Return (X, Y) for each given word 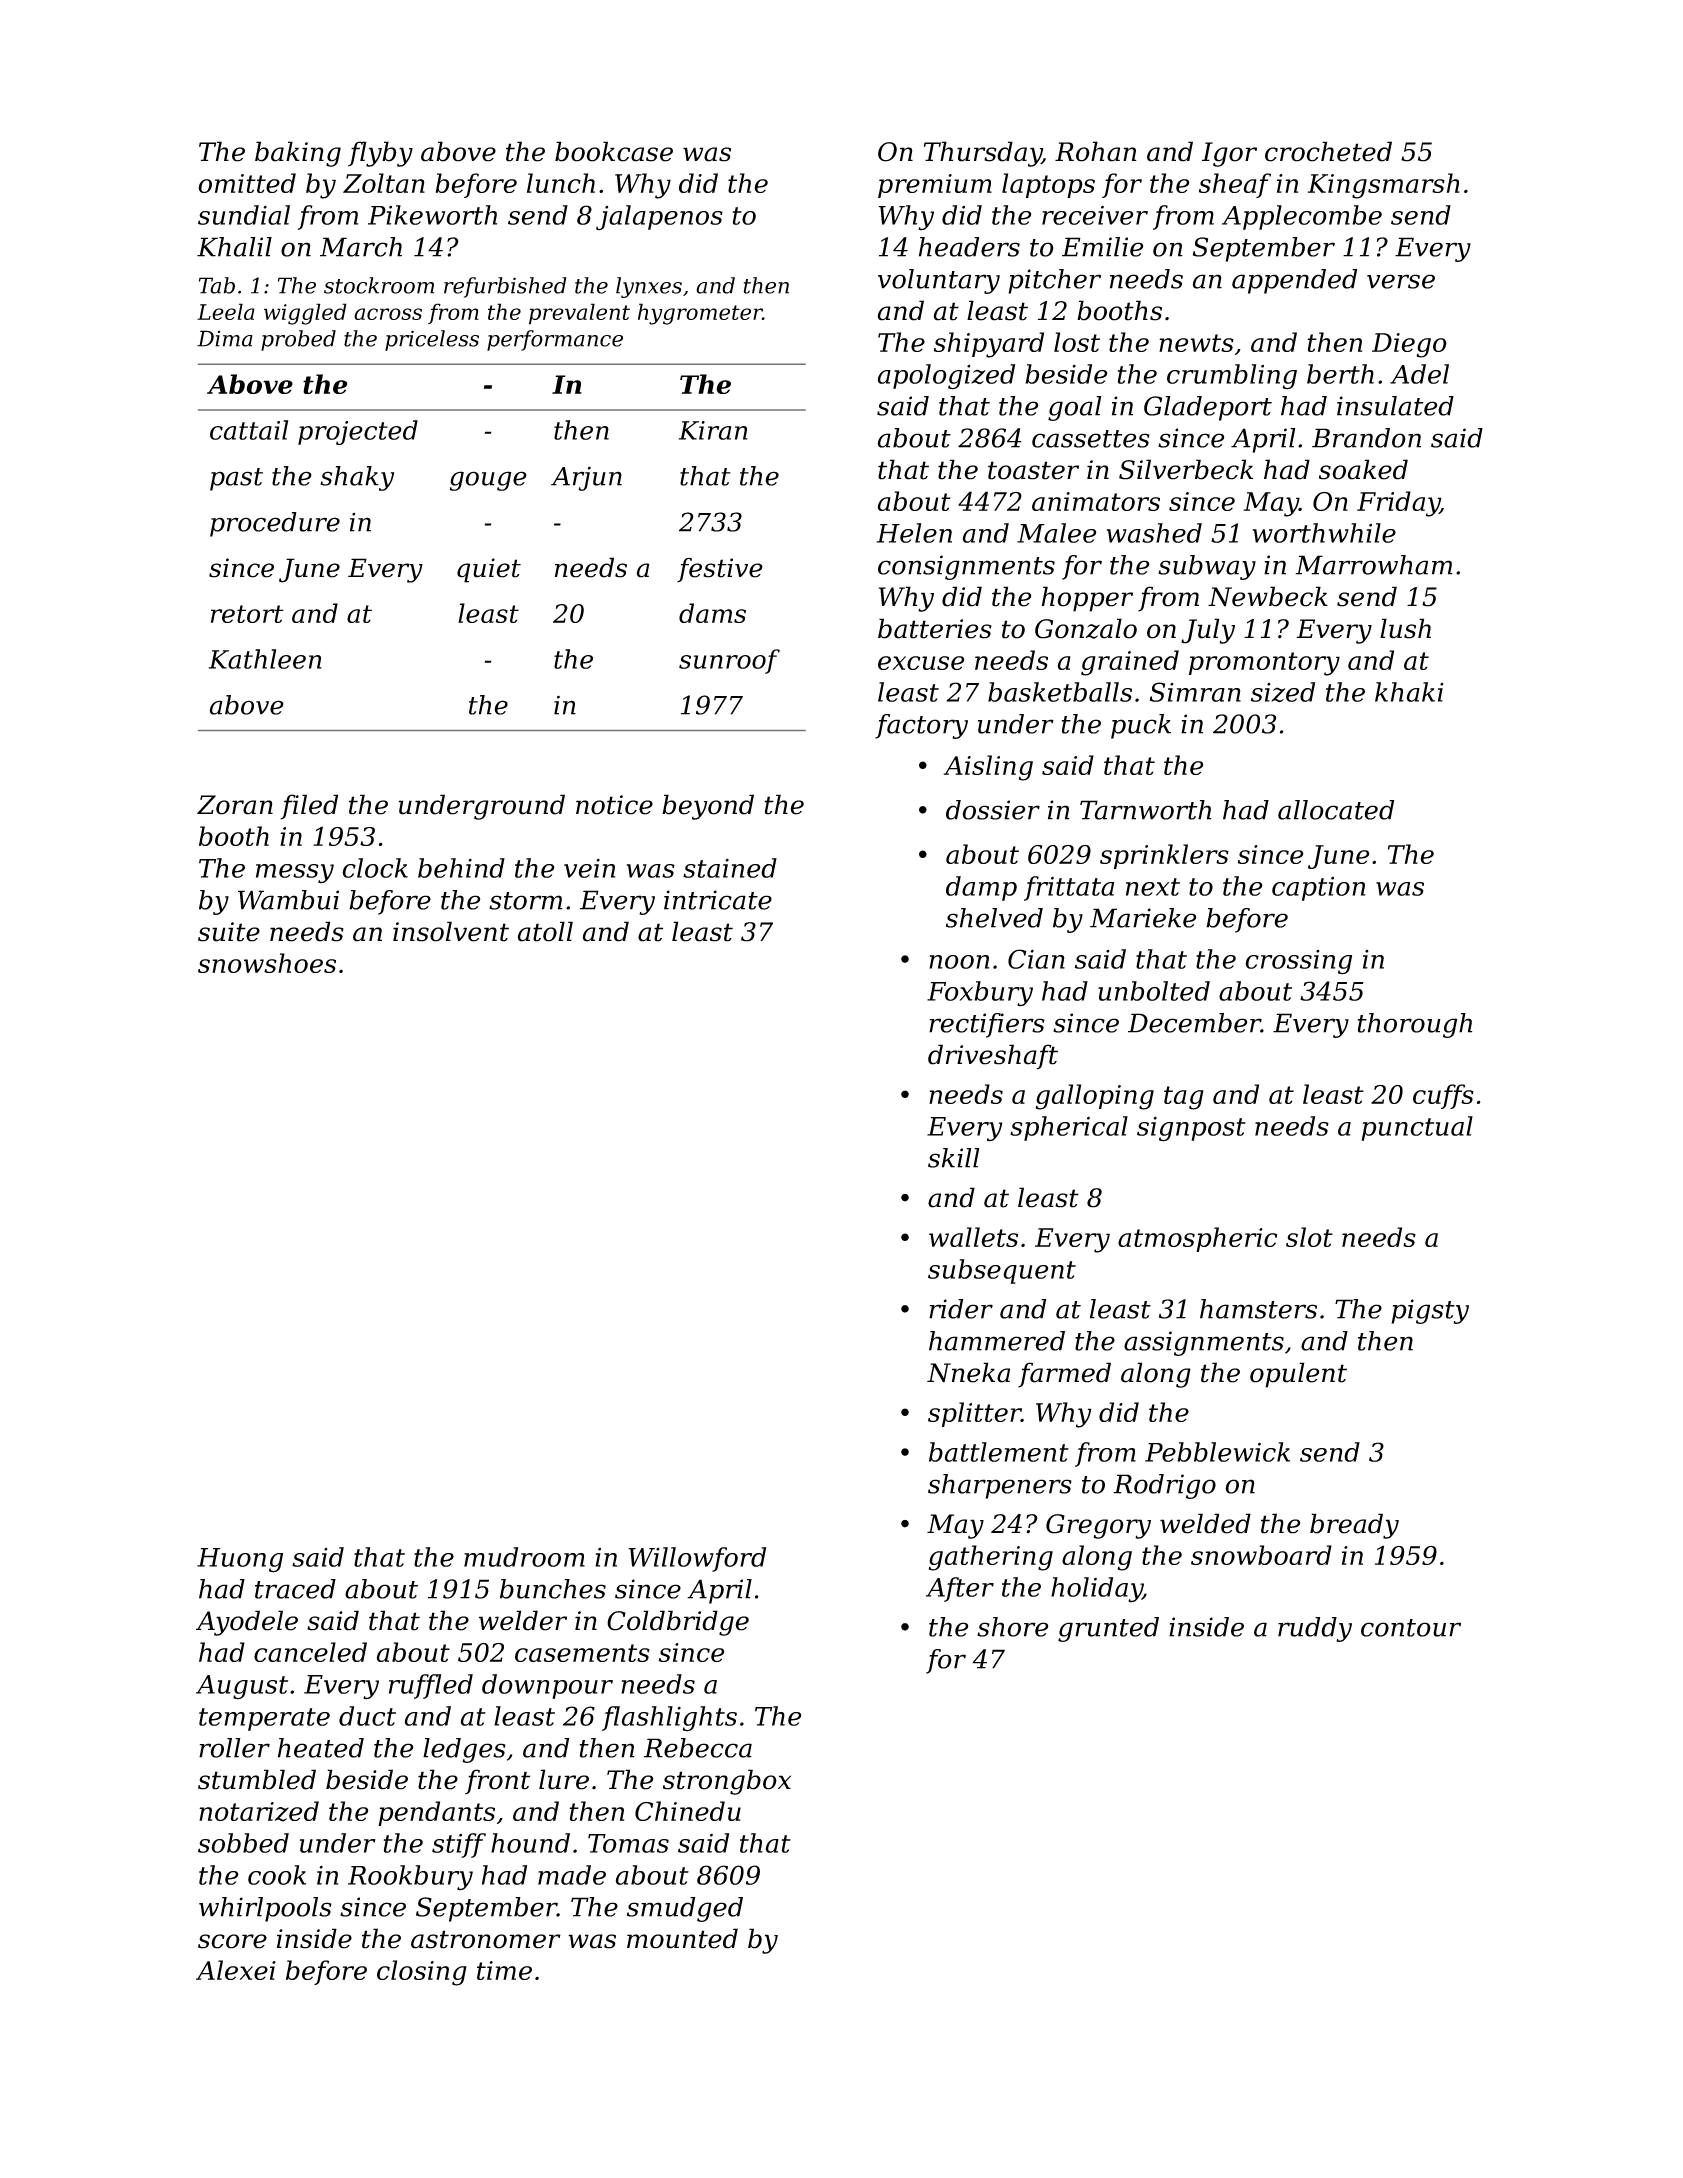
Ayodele (247, 1623)
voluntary (939, 281)
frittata (1069, 888)
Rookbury (410, 1878)
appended (1294, 281)
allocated (1336, 810)
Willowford (697, 1559)
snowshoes (267, 963)
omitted (247, 183)
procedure (275, 524)
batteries (935, 628)
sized (1283, 692)
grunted (1108, 1629)
